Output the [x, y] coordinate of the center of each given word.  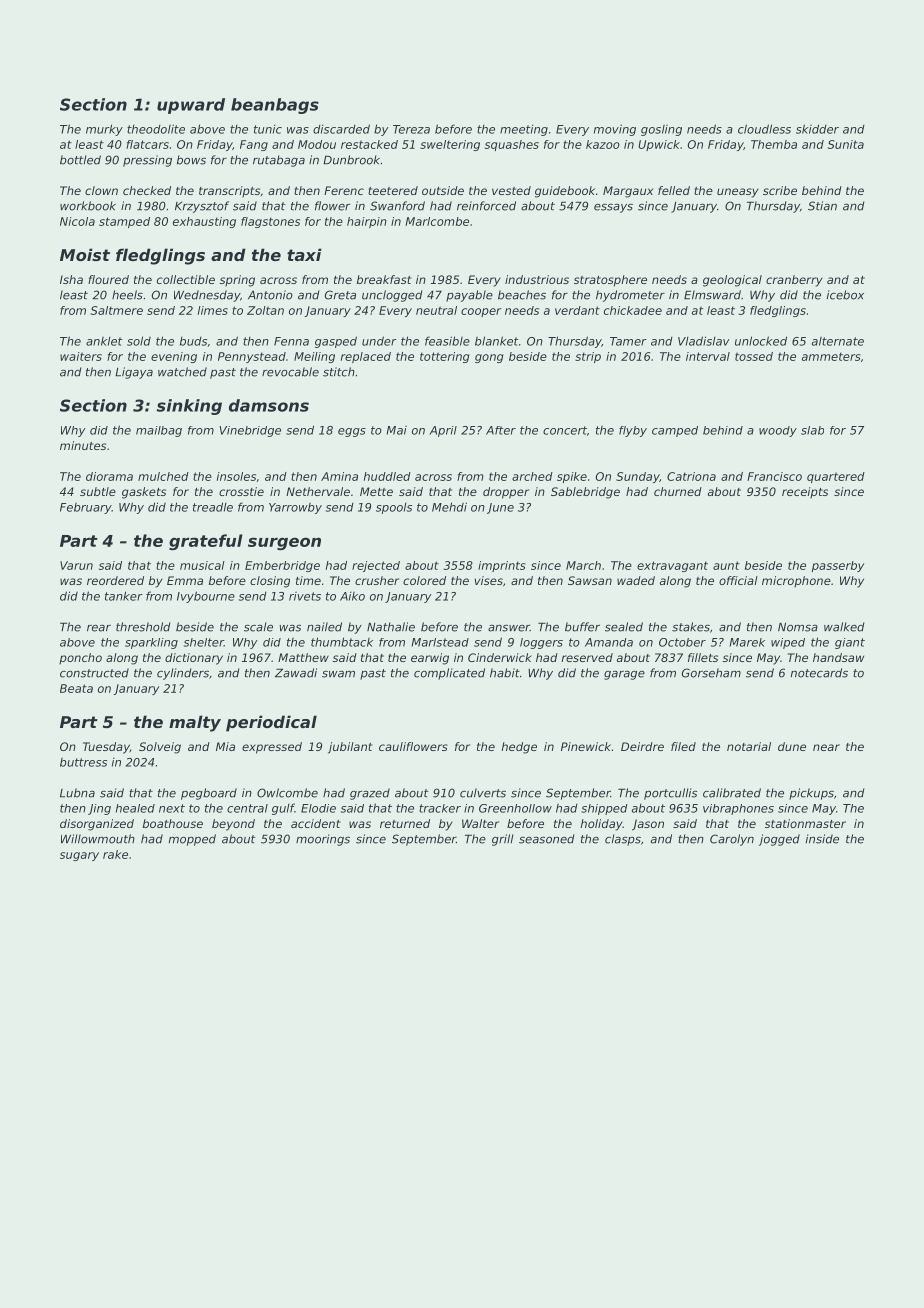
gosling [661, 130]
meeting [524, 130]
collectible [186, 279]
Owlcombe [287, 793]
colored [424, 580]
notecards [819, 673]
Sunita [846, 144]
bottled [80, 160]
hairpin [367, 222]
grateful [206, 542]
